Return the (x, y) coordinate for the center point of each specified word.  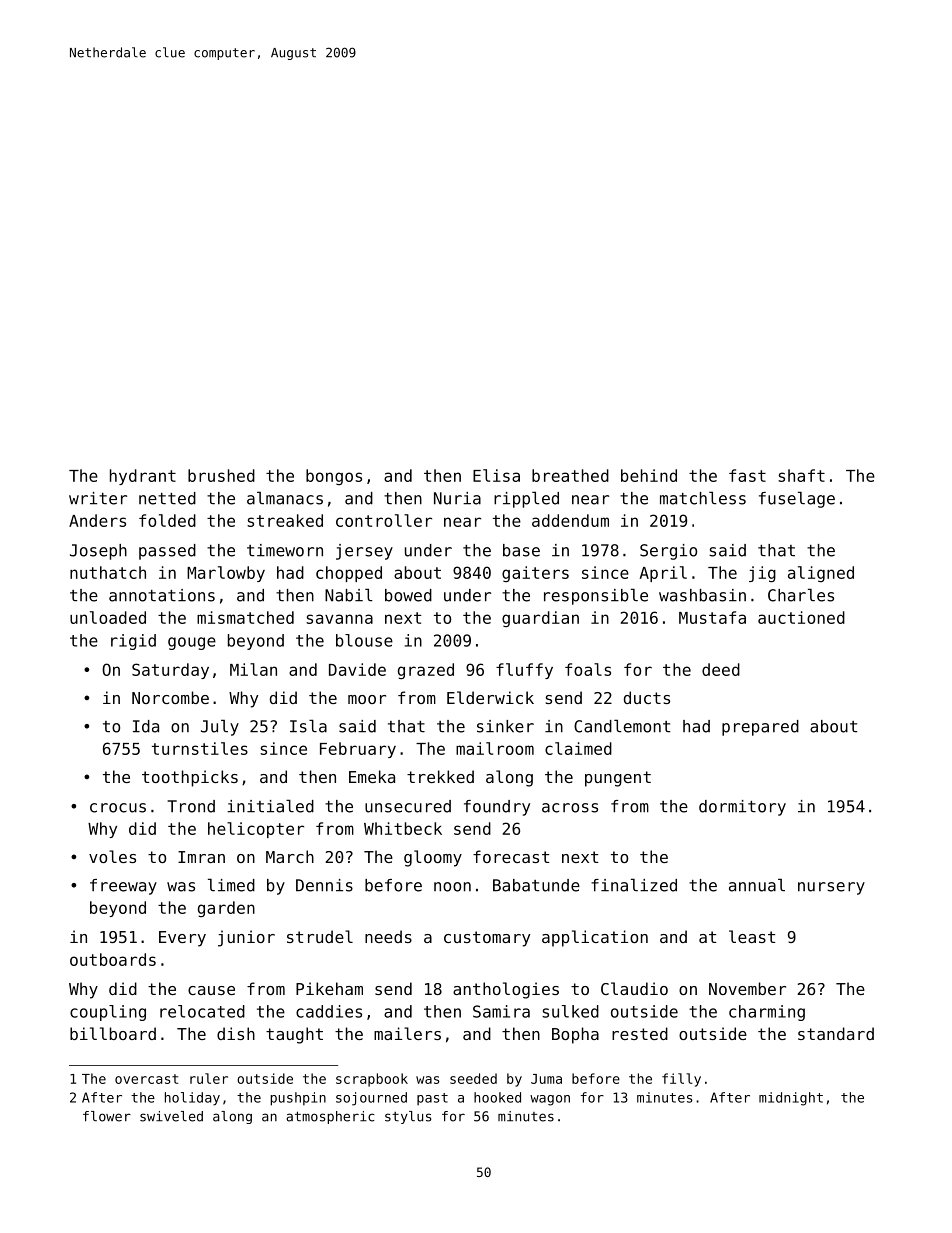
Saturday (170, 671)
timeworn (285, 550)
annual (757, 885)
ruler (209, 1078)
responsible (596, 596)
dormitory (742, 808)
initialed (270, 806)
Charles (801, 595)
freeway (123, 887)
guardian (540, 619)
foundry (497, 808)
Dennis (324, 885)
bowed (408, 595)
